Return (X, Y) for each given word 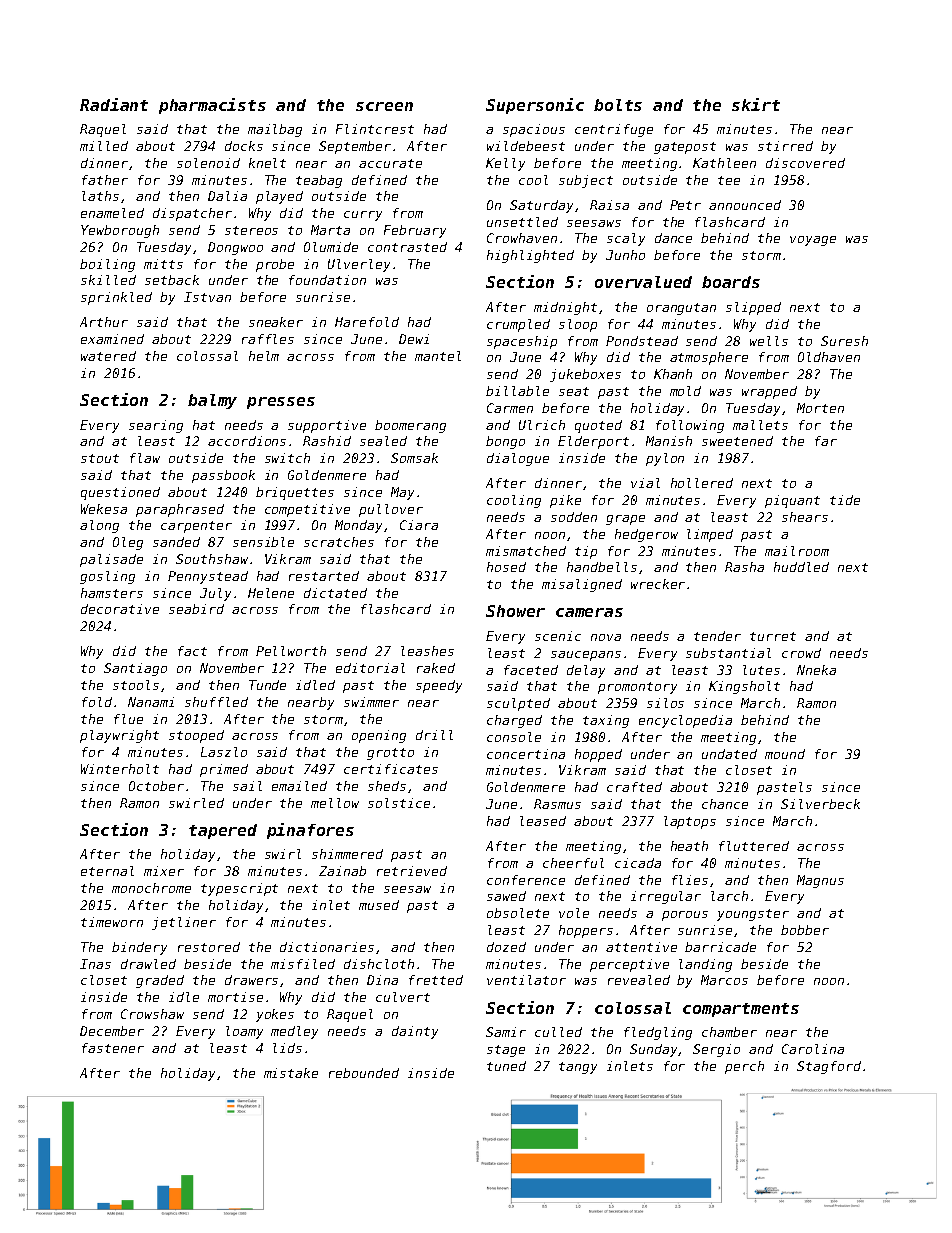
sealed (383, 441)
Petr (685, 205)
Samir (506, 1032)
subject (586, 181)
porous (685, 916)
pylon (665, 459)
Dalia (227, 196)
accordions (247, 441)
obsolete (518, 913)
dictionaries (327, 947)
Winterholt (120, 769)
